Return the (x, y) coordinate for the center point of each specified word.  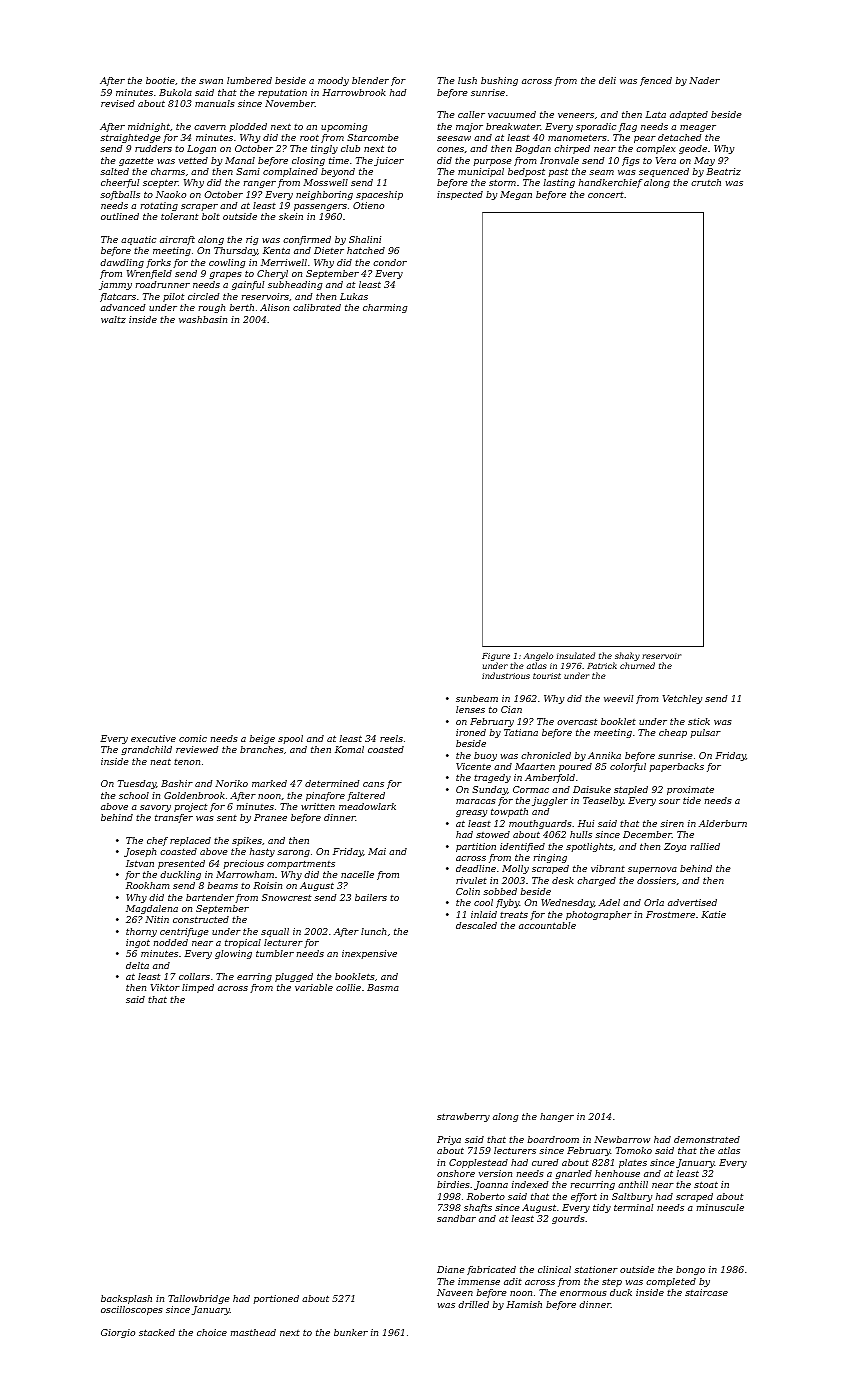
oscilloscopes (132, 1310)
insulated (576, 655)
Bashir (177, 783)
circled (204, 296)
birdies (453, 1184)
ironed (471, 732)
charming (385, 308)
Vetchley (682, 699)
